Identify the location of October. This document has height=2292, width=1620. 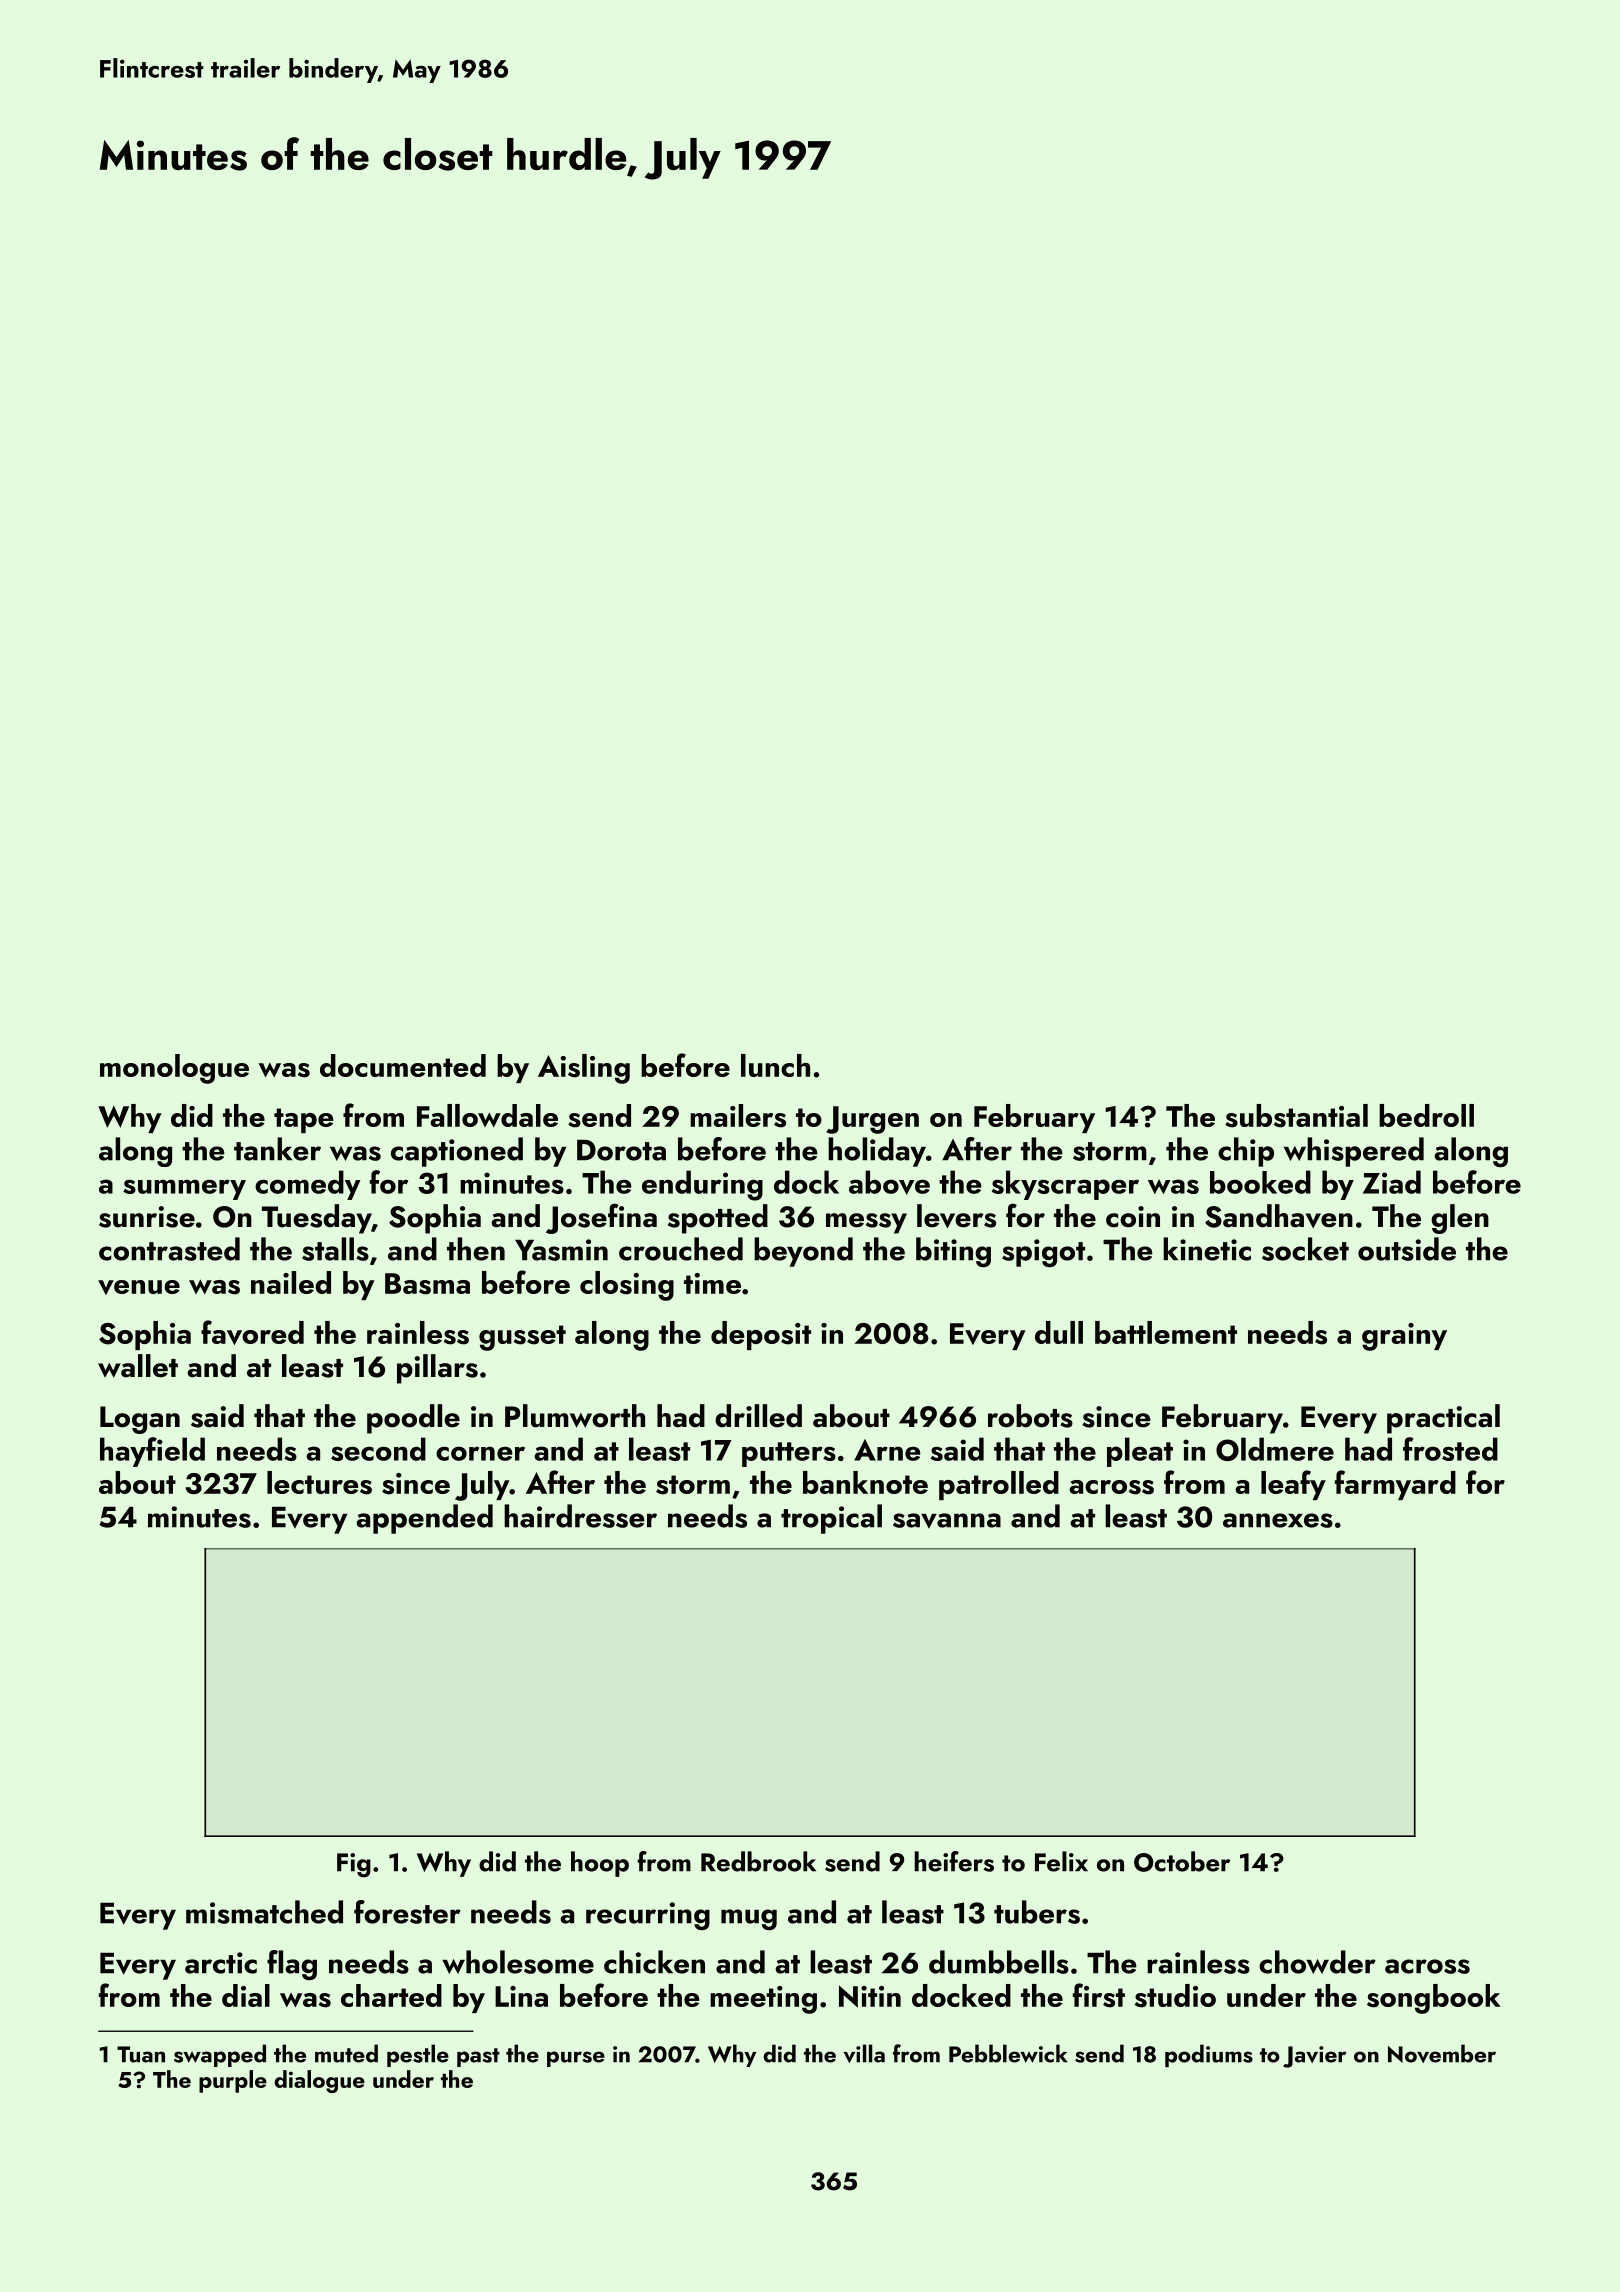
(1182, 1861).
